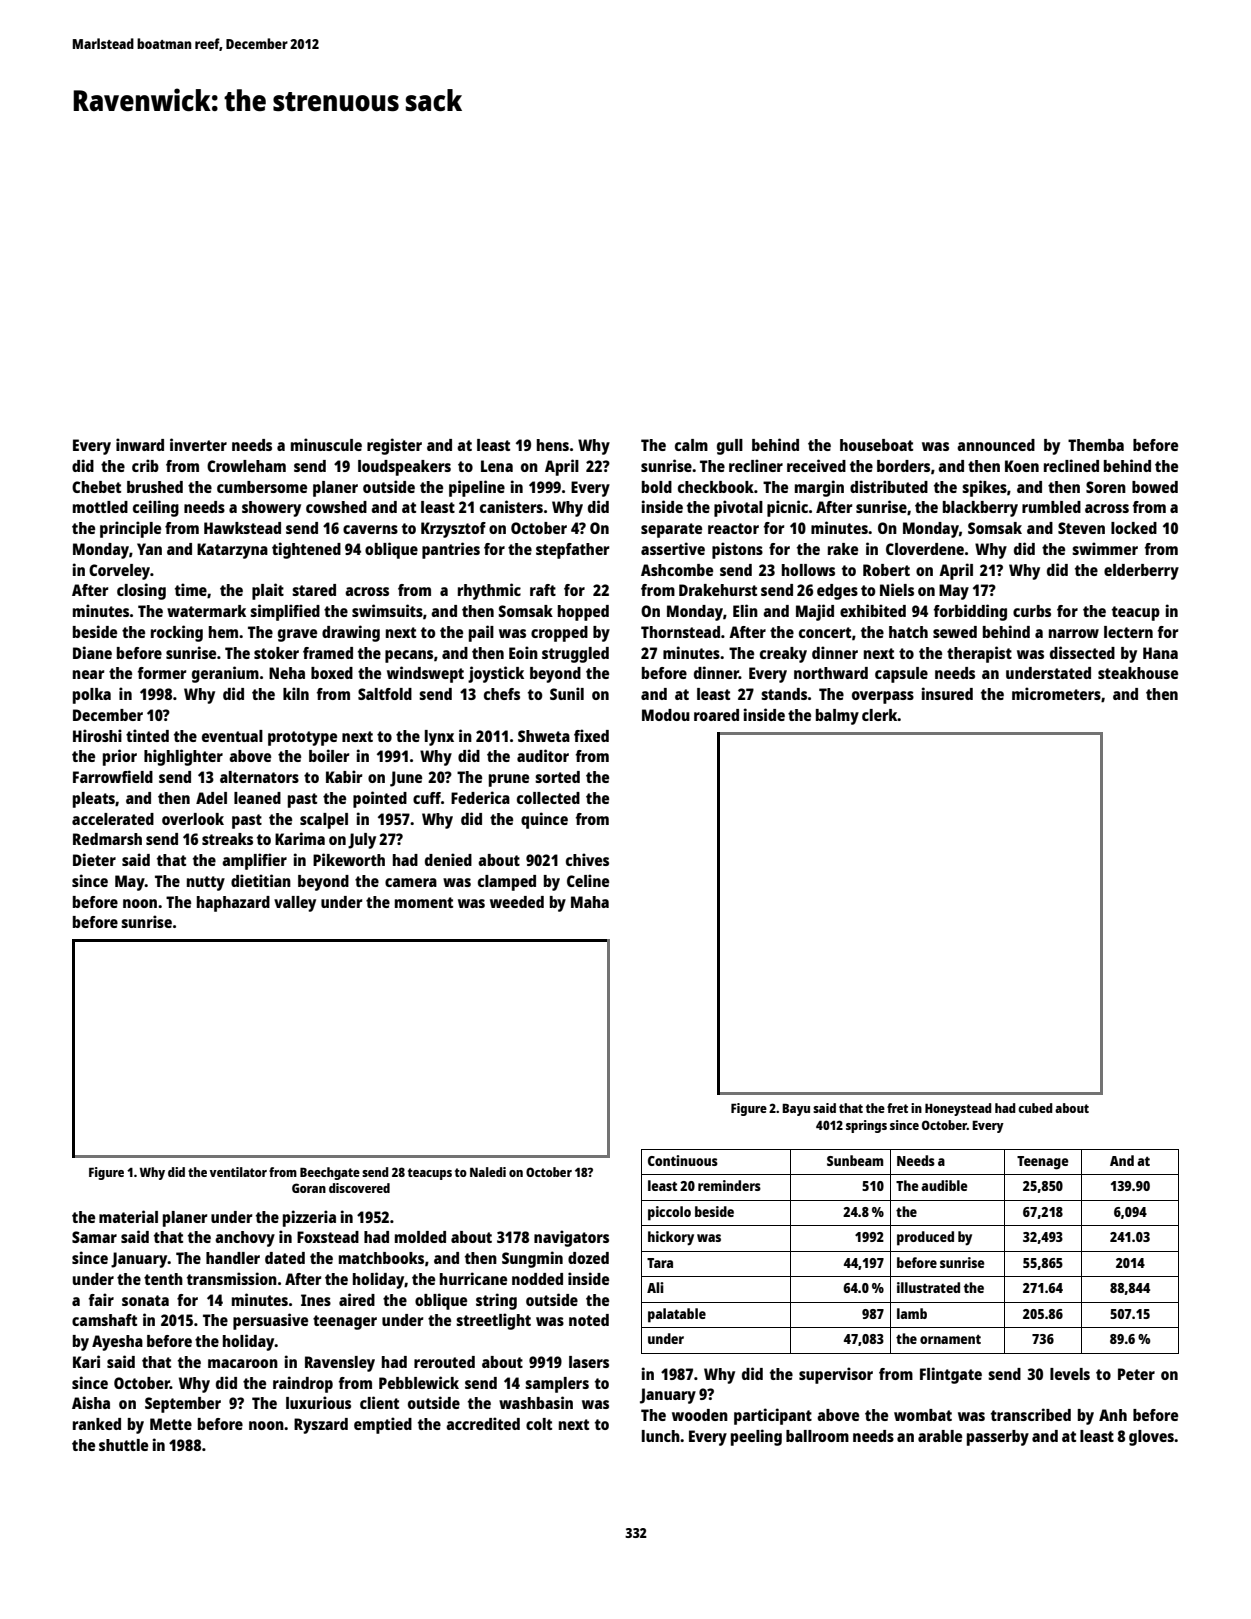 The image size is (1251, 1619). I want to click on auditor, so click(543, 755).
